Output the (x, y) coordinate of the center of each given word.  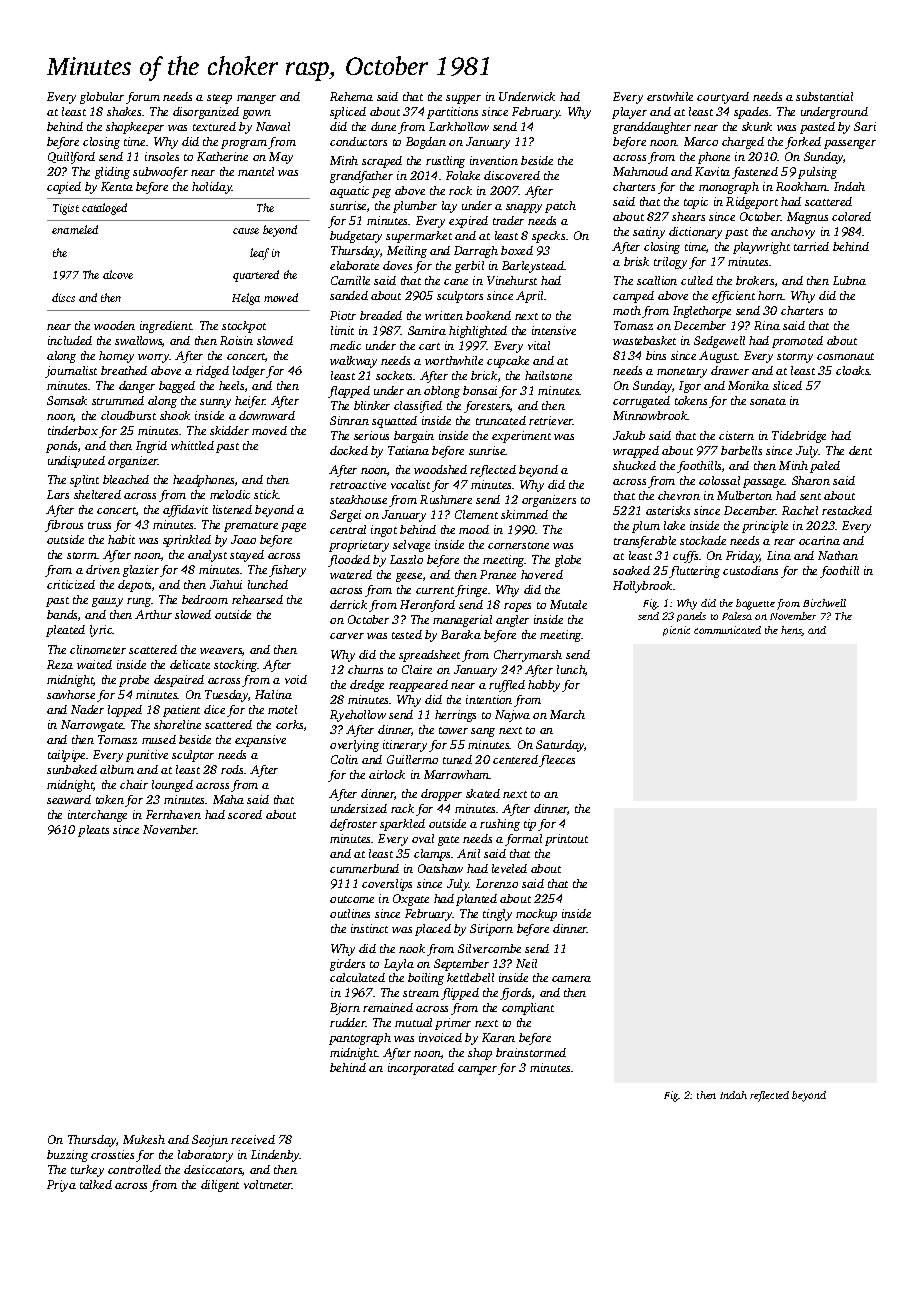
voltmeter (268, 1184)
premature (251, 527)
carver (347, 636)
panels (691, 617)
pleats (93, 831)
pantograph (360, 1039)
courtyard (723, 98)
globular (102, 98)
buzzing (67, 1156)
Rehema (351, 96)
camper (477, 1070)
